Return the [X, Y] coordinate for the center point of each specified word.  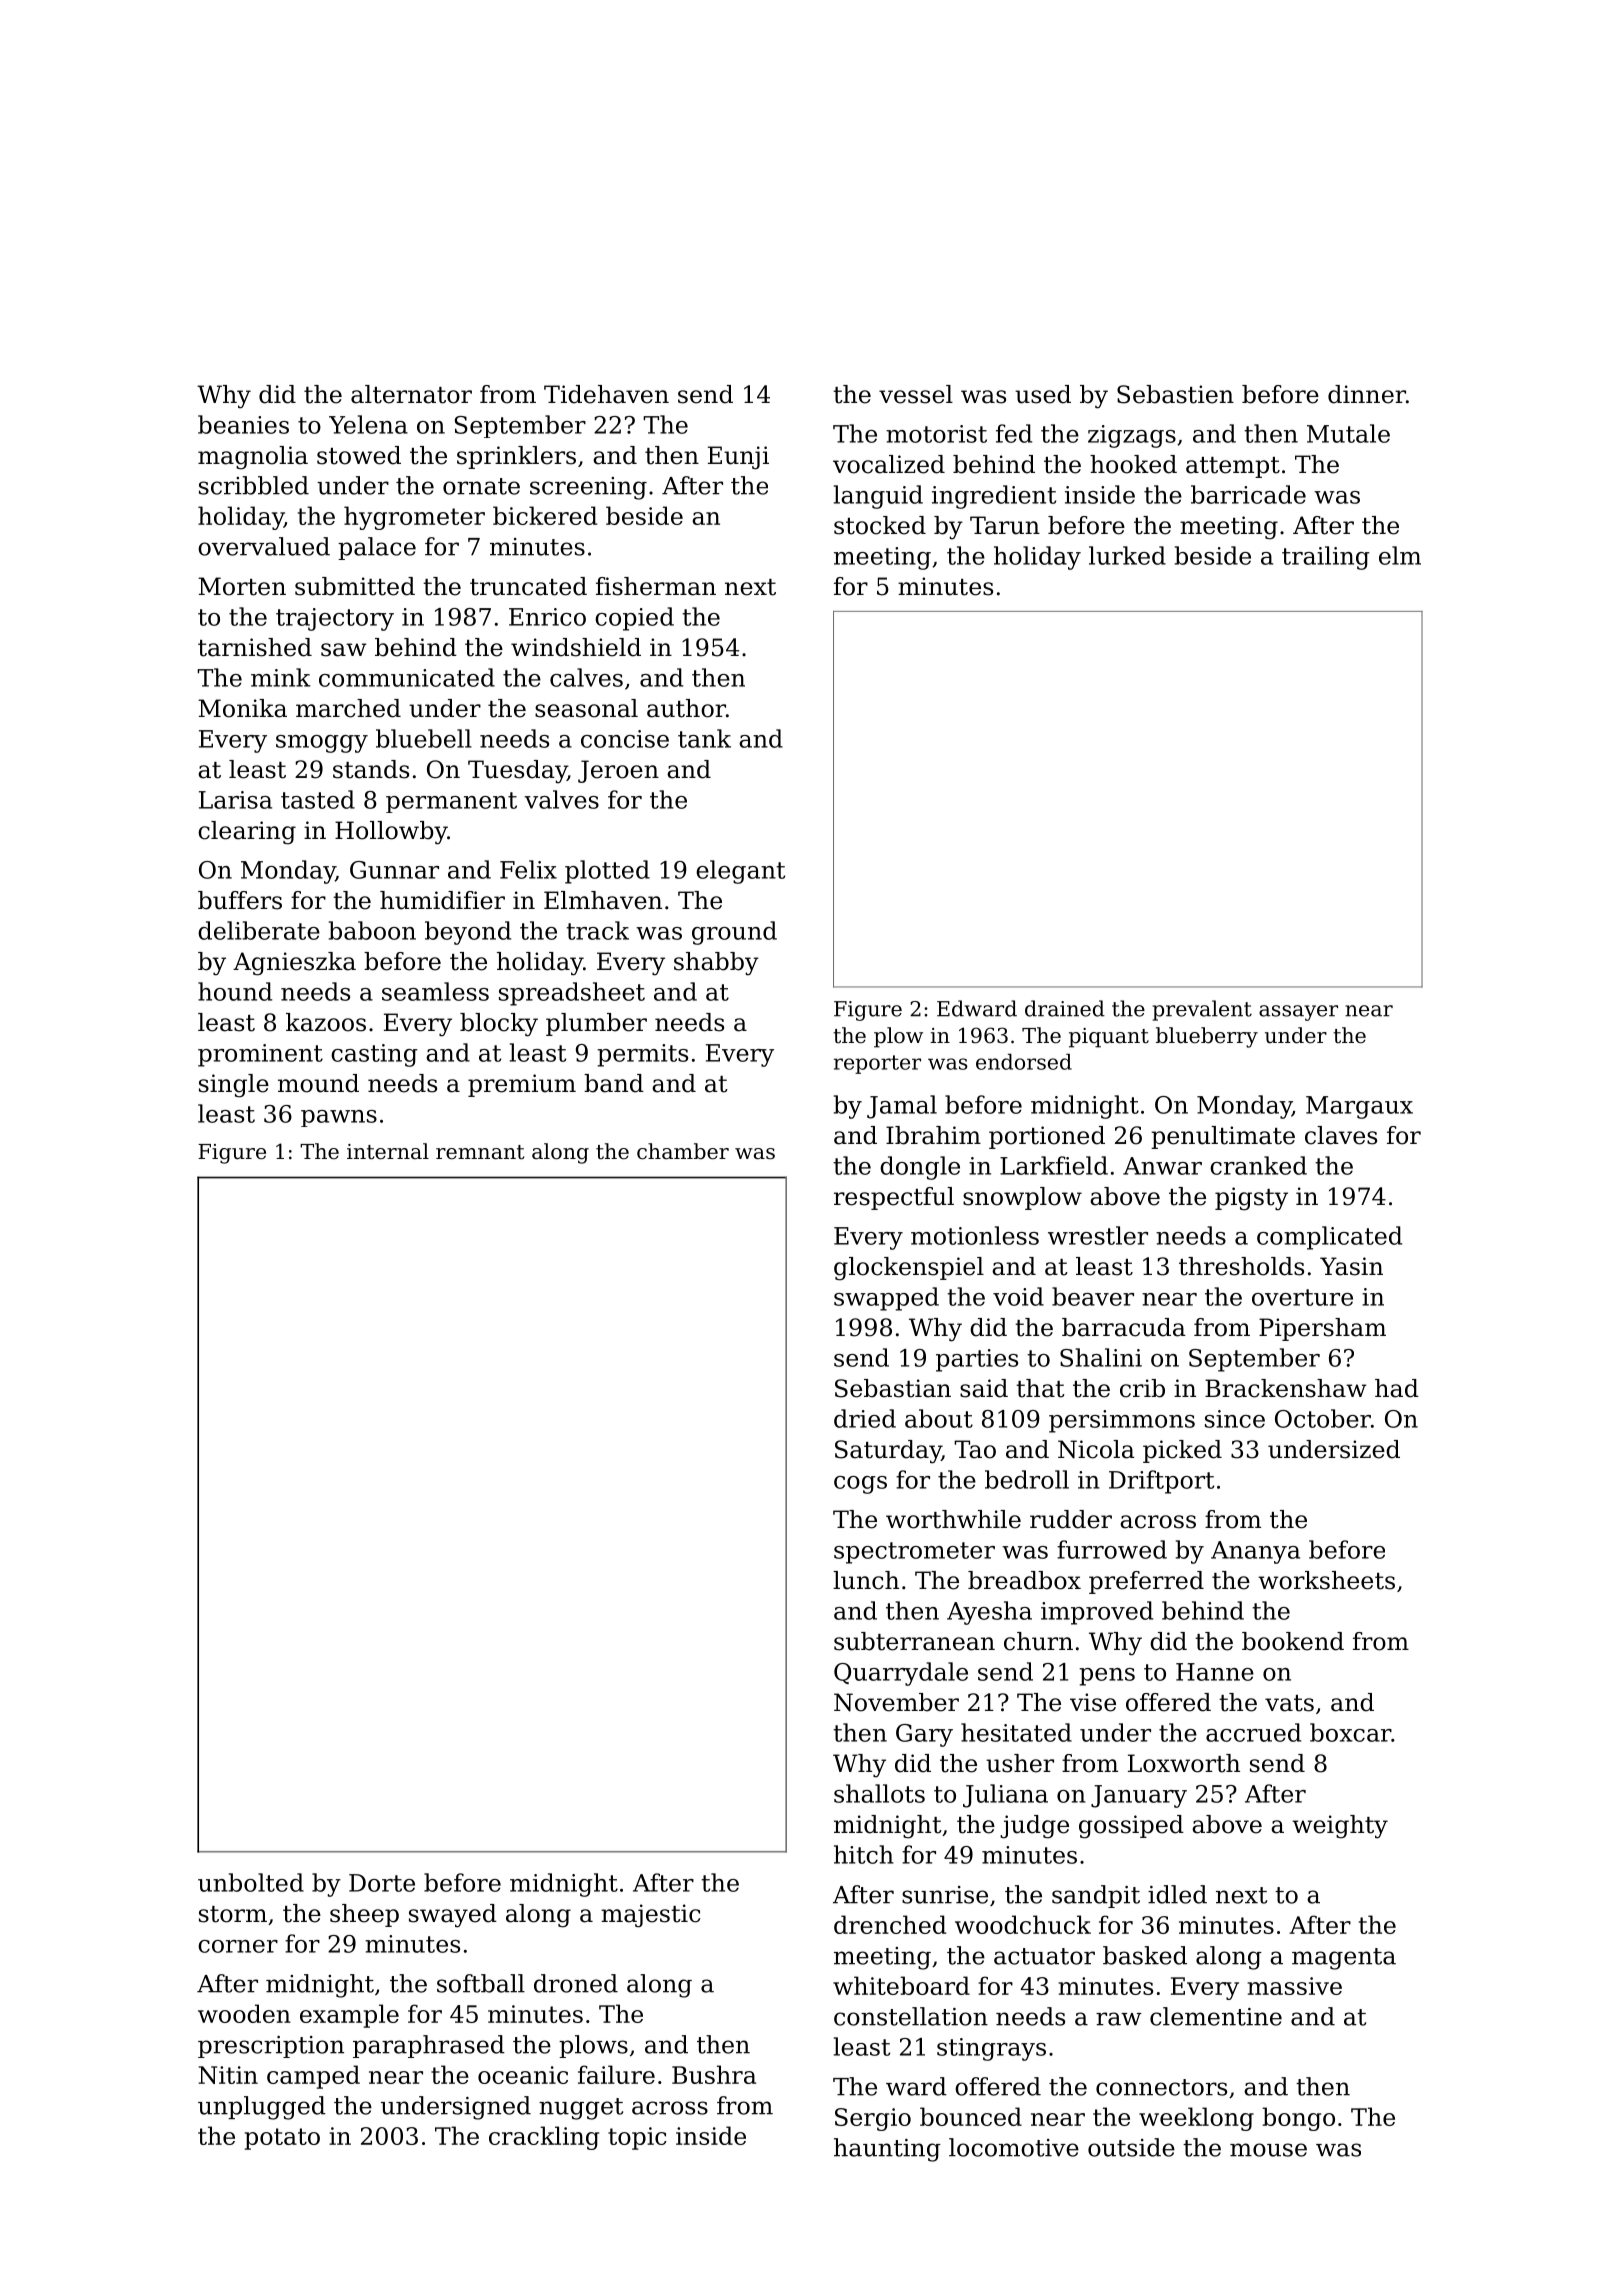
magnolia [253, 458]
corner [238, 1946]
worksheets [1326, 1580]
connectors [1161, 2087]
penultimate [1223, 1137]
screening [588, 488]
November [896, 1702]
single [234, 1086]
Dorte [382, 1883]
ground [734, 933]
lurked [1127, 555]
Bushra [714, 2074]
